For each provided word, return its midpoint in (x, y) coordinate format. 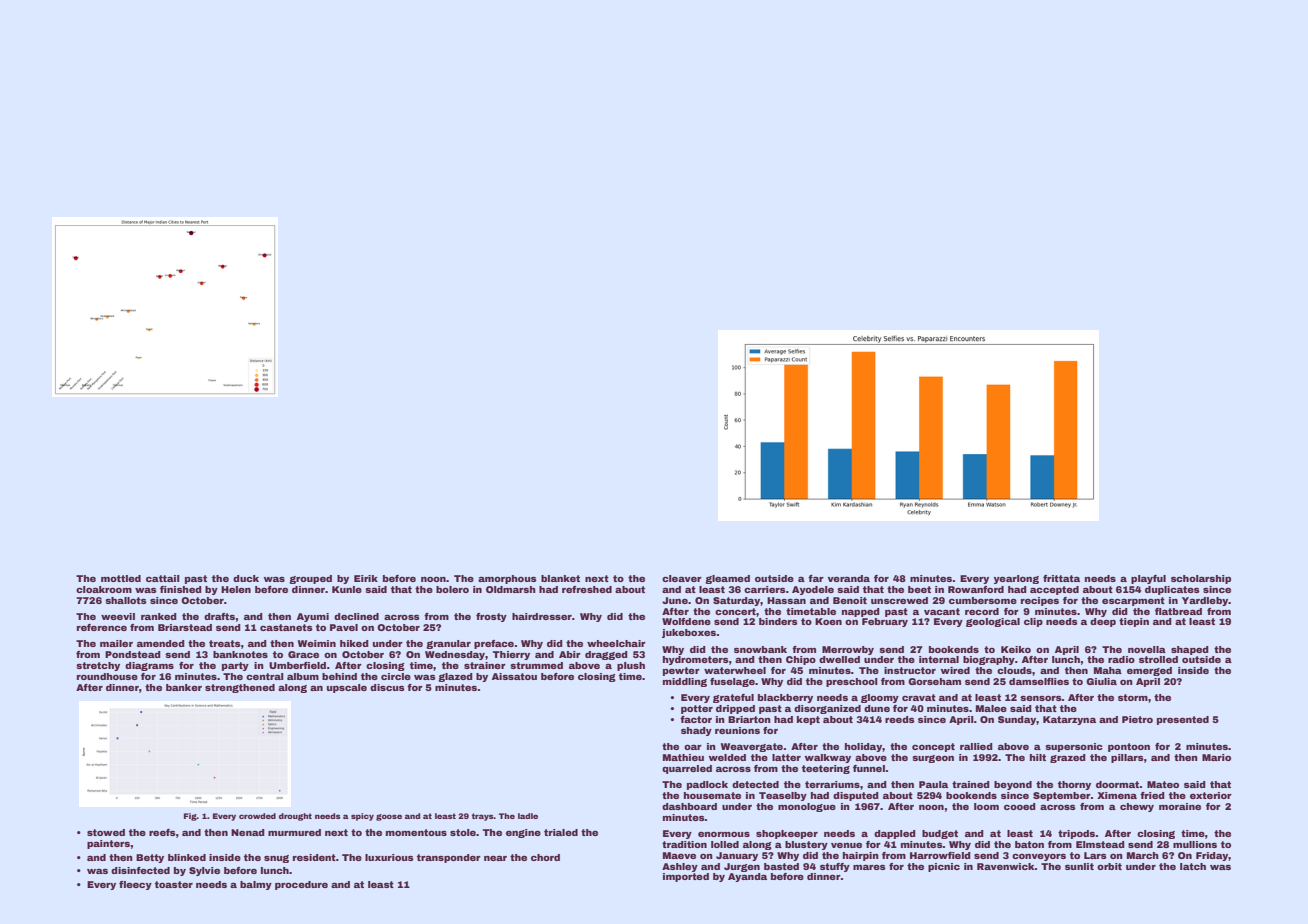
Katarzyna (1069, 720)
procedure (301, 885)
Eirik (366, 578)
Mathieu (683, 757)
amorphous (507, 579)
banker (184, 687)
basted (781, 866)
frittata (1061, 578)
